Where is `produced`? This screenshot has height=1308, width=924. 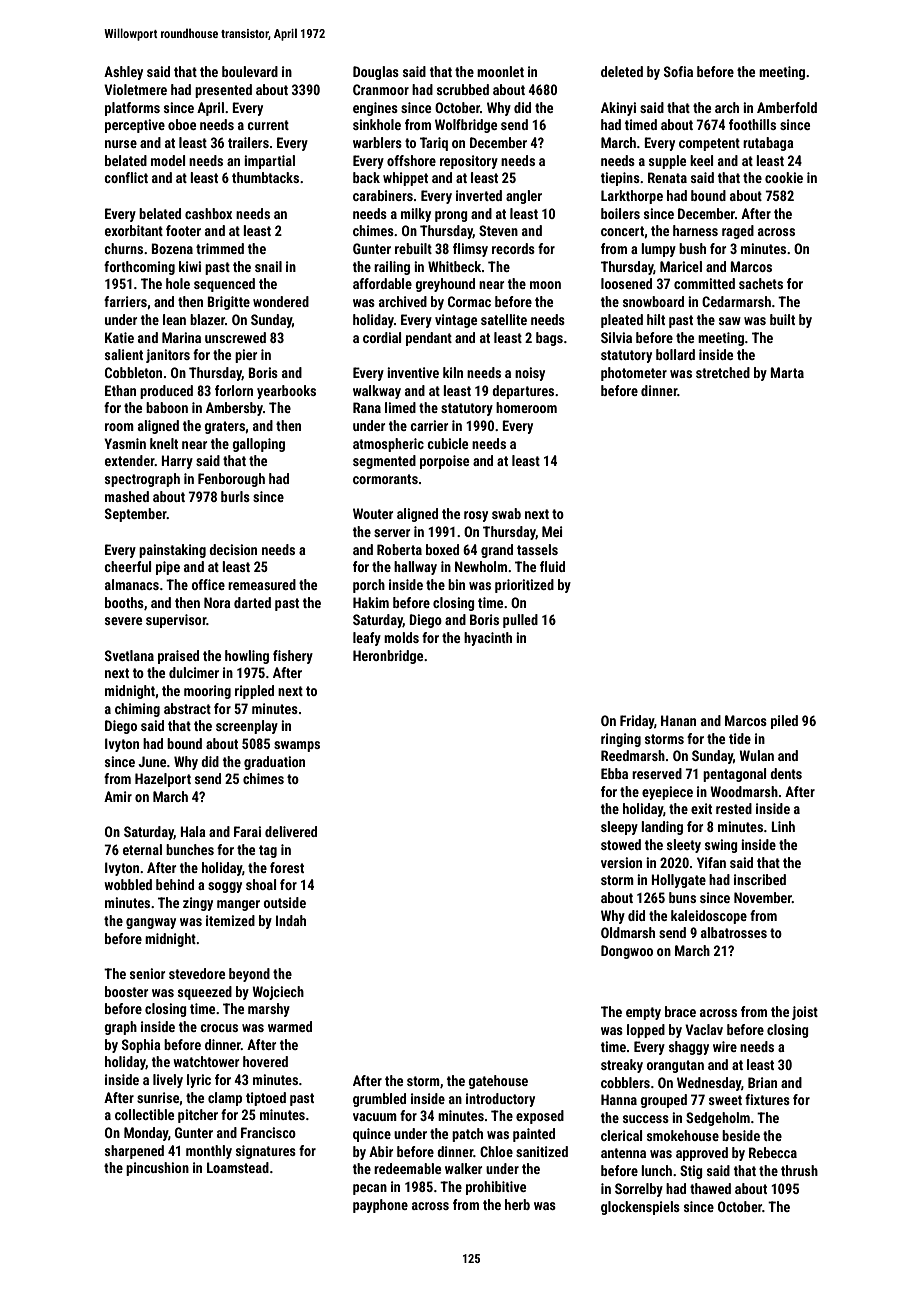 produced is located at coordinates (166, 392).
